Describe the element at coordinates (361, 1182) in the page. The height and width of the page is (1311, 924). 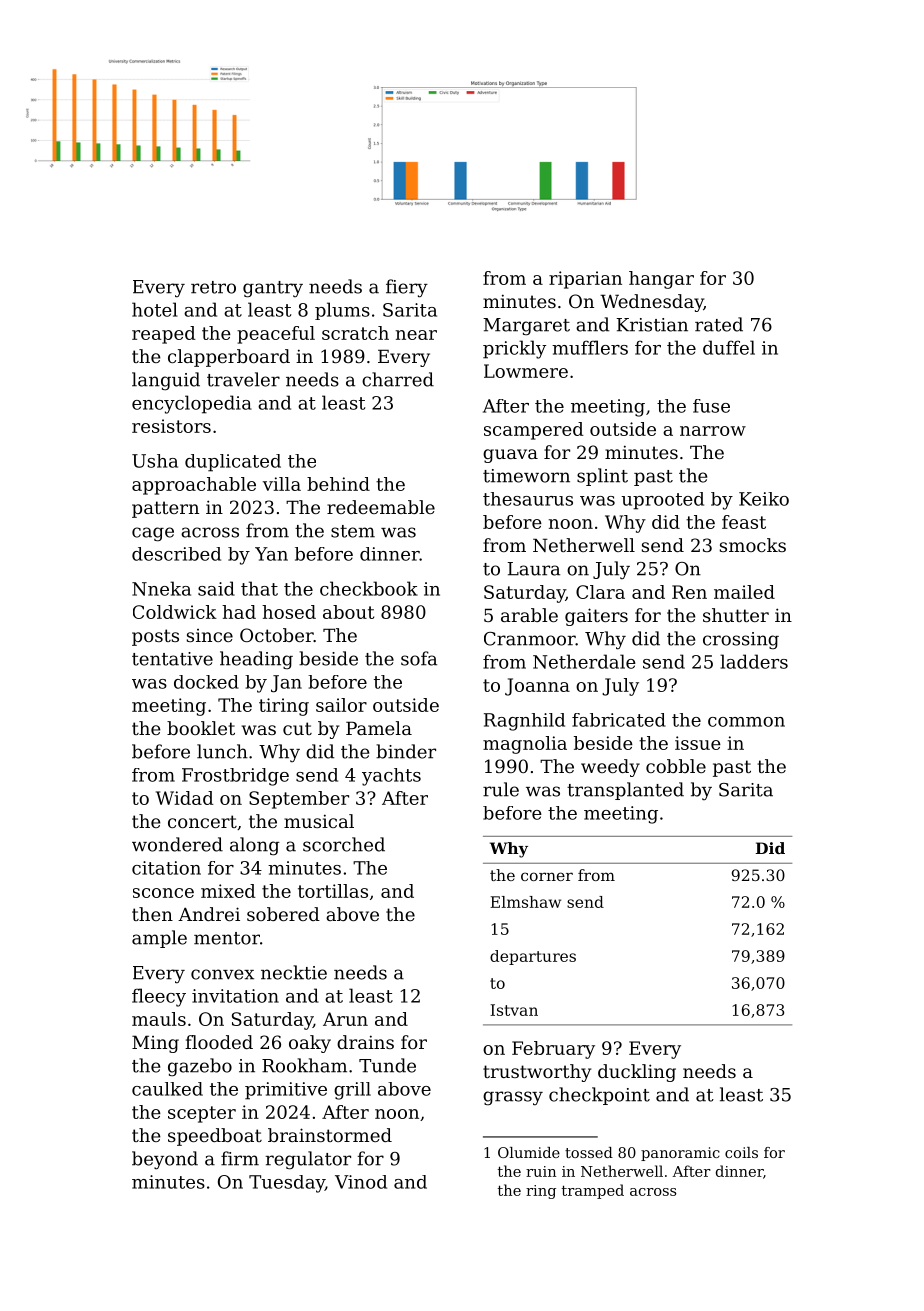
I see `Vinod` at that location.
